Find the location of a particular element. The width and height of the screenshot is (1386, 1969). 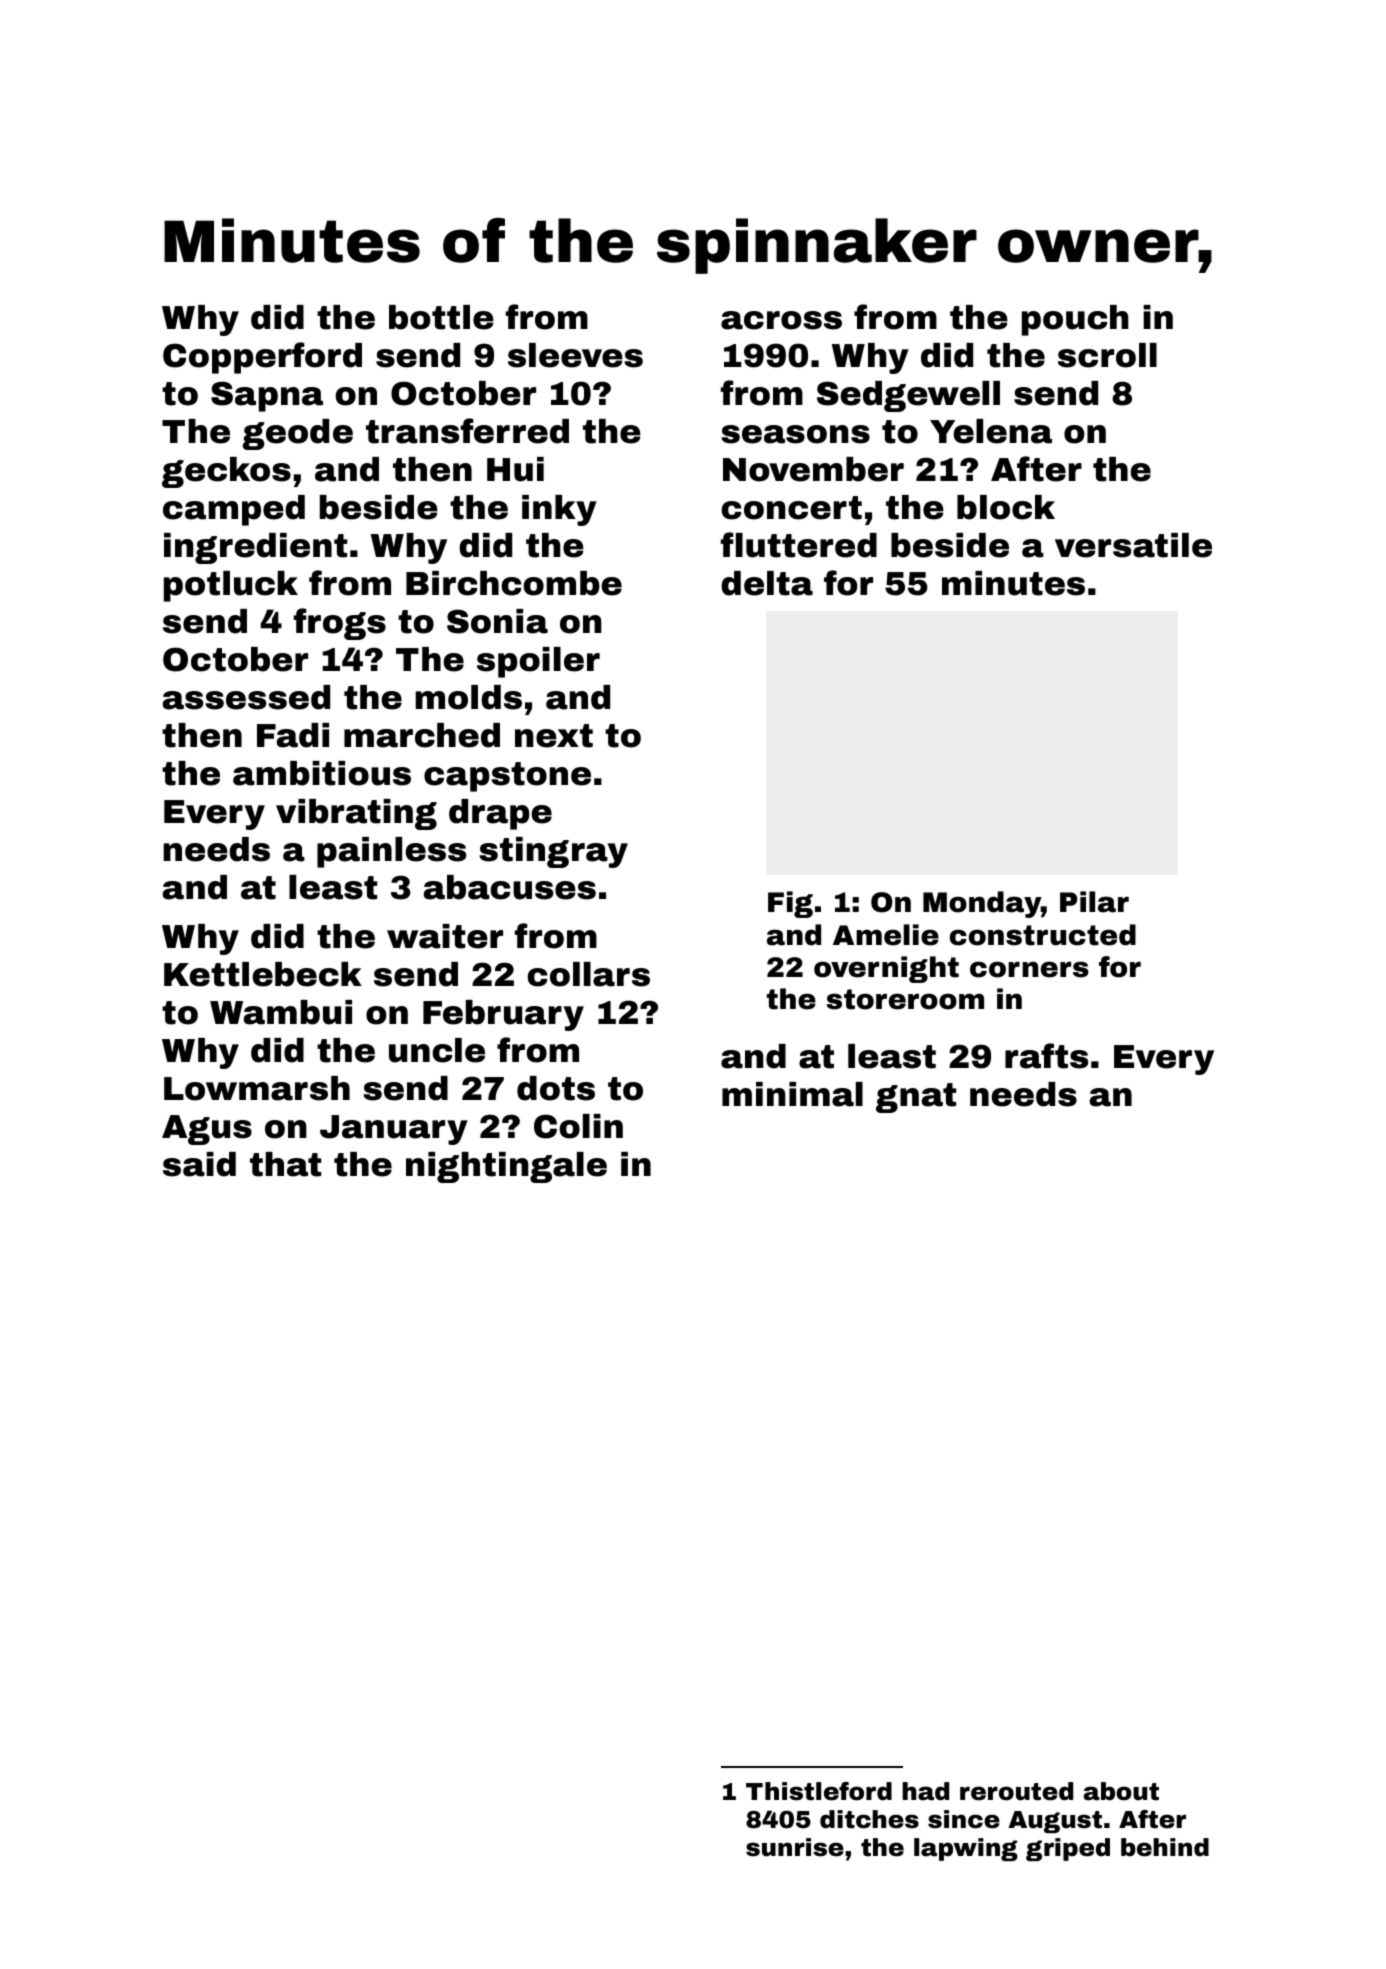

nightingale is located at coordinates (506, 1167).
